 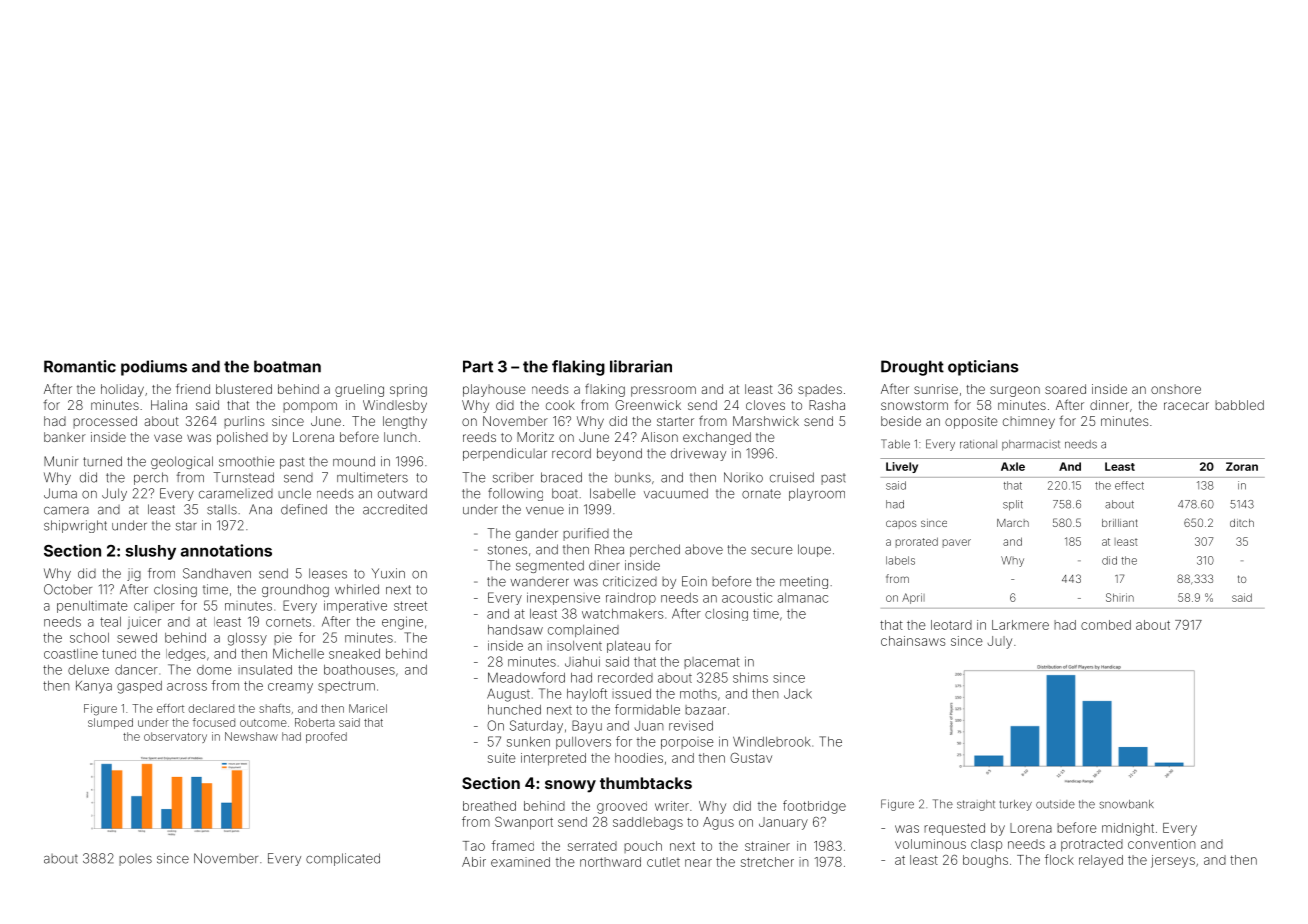 I want to click on soared, so click(x=1065, y=389).
